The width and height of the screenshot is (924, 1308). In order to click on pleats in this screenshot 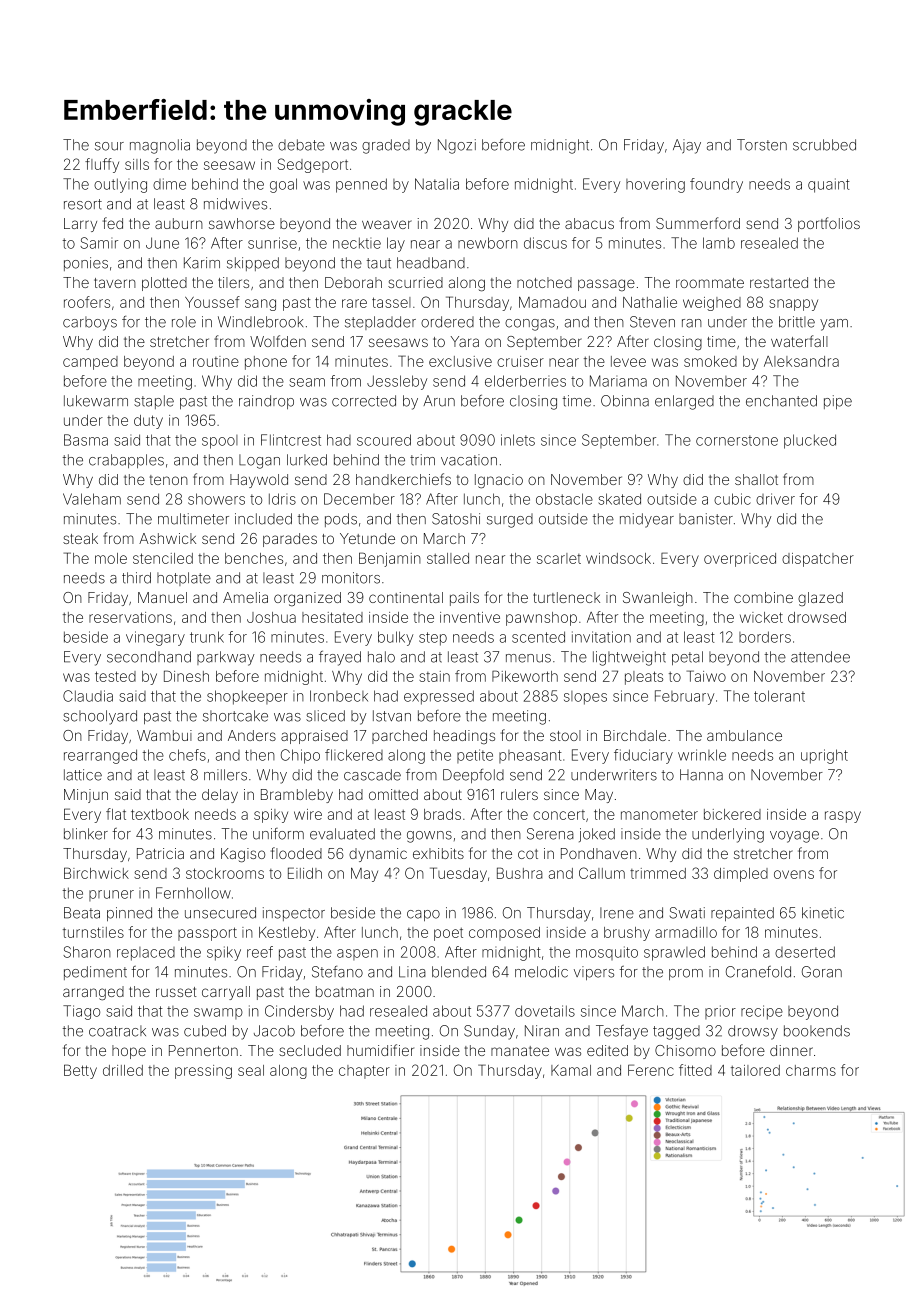, I will do `click(644, 678)`.
